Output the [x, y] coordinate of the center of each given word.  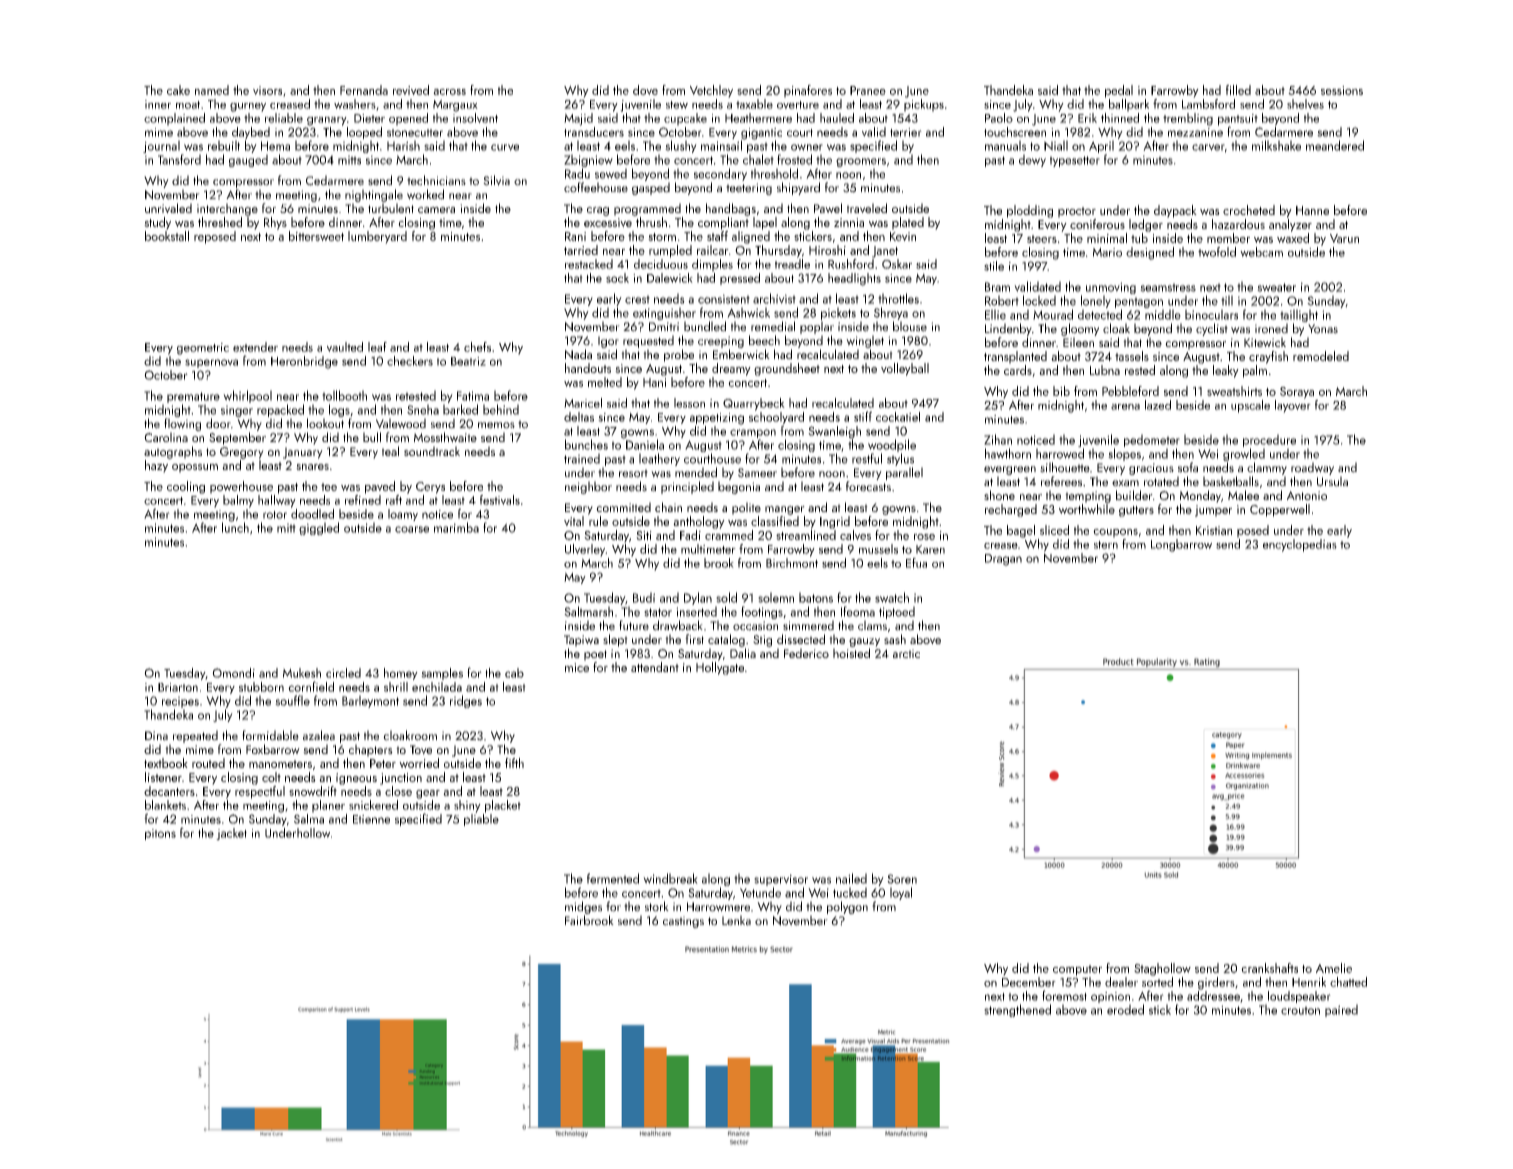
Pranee [868, 90]
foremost [1064, 995]
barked [460, 409]
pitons [160, 834]
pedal [1119, 91]
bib [1061, 391]
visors [267, 90]
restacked [589, 264]
